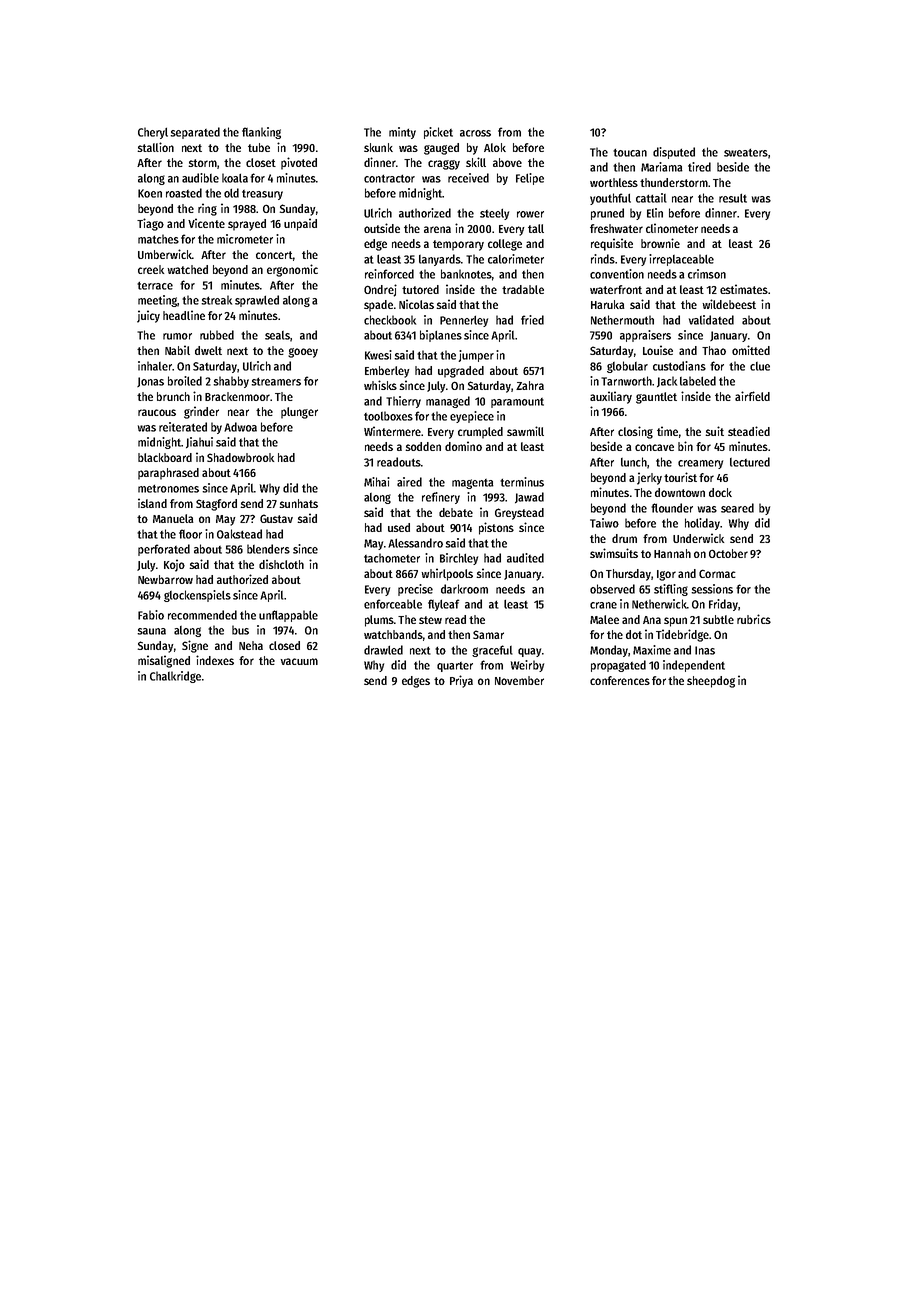 This screenshot has height=1316, width=908. Describe the element at coordinates (651, 198) in the screenshot. I see `cattail` at that location.
